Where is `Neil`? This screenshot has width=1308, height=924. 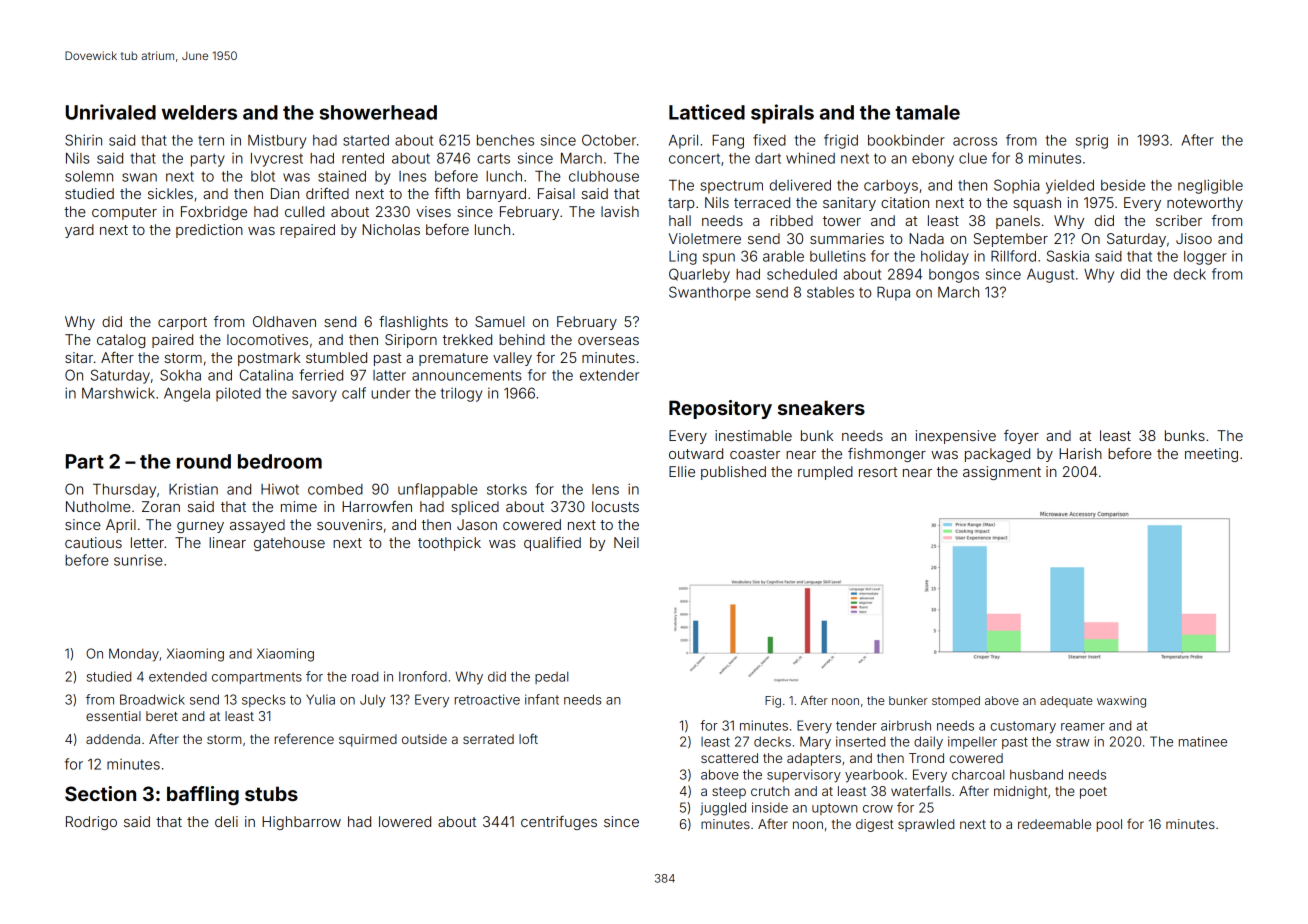 Neil is located at coordinates (626, 542).
